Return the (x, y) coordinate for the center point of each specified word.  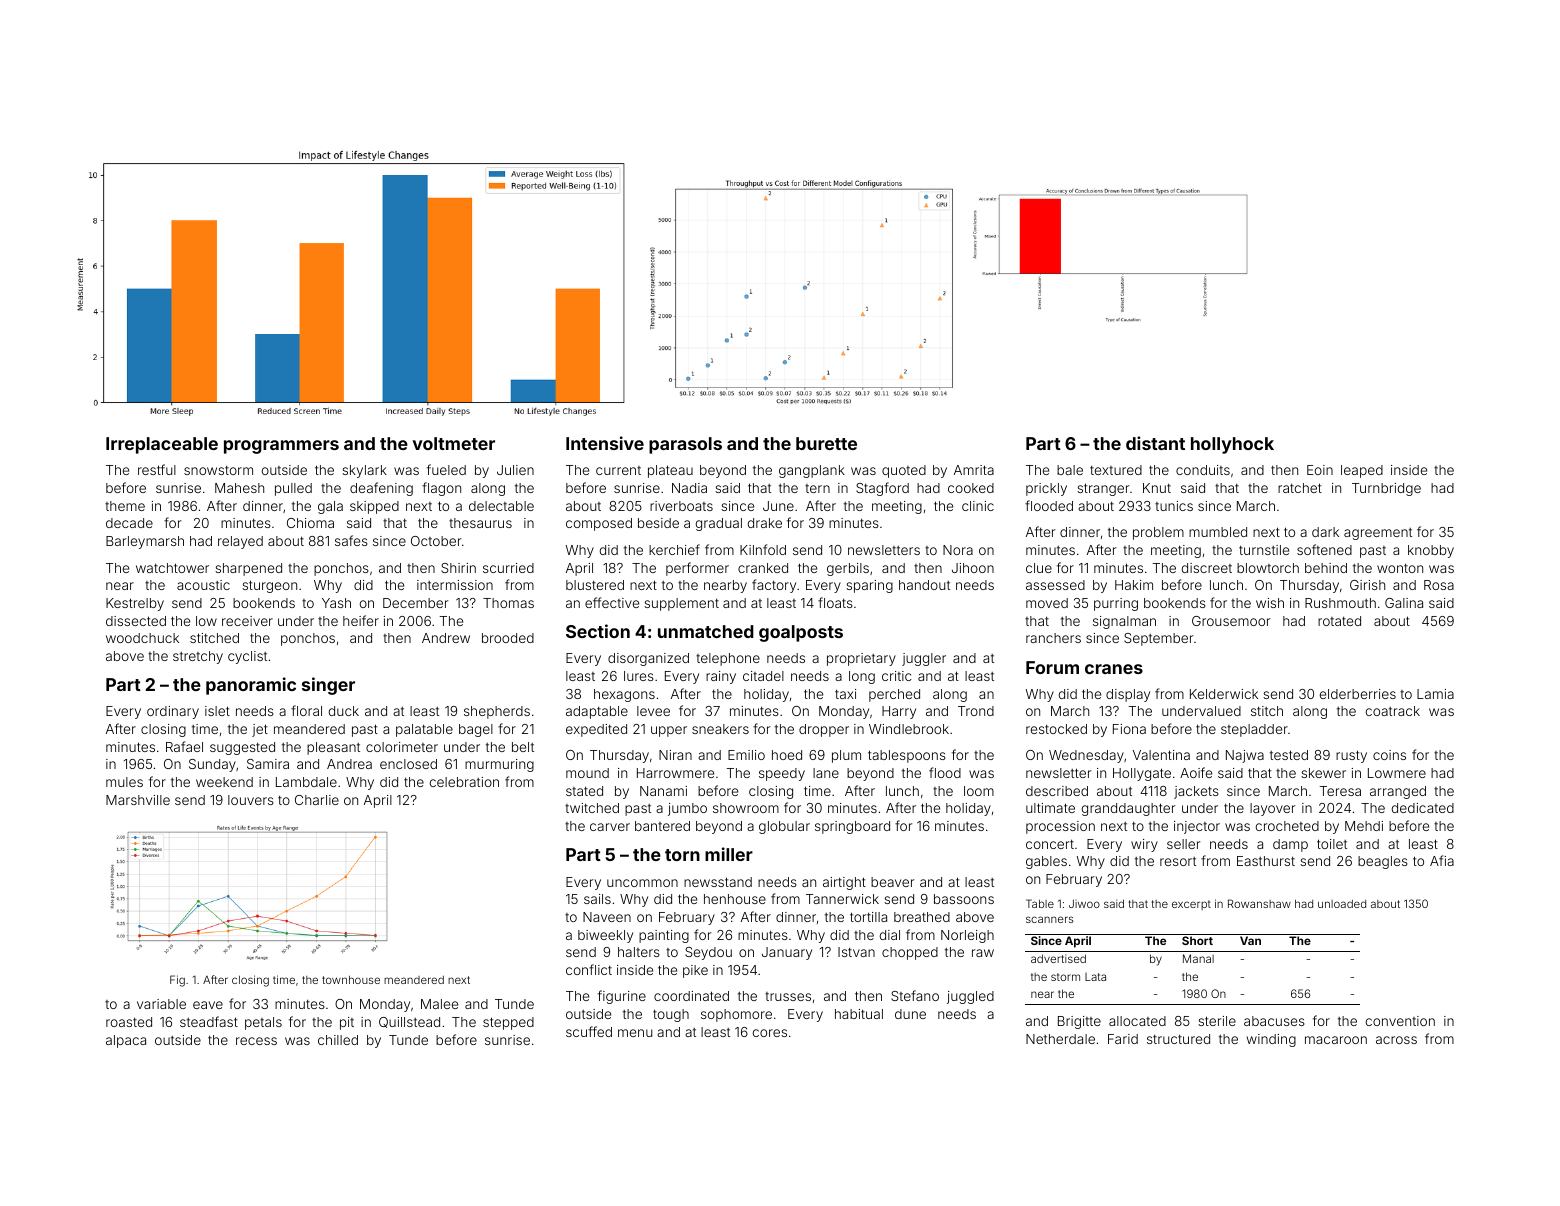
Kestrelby (135, 604)
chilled (338, 1040)
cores (770, 1033)
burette (826, 443)
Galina (1404, 603)
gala (330, 507)
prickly (1046, 489)
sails (597, 899)
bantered (662, 826)
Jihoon (973, 568)
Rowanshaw (1259, 903)
